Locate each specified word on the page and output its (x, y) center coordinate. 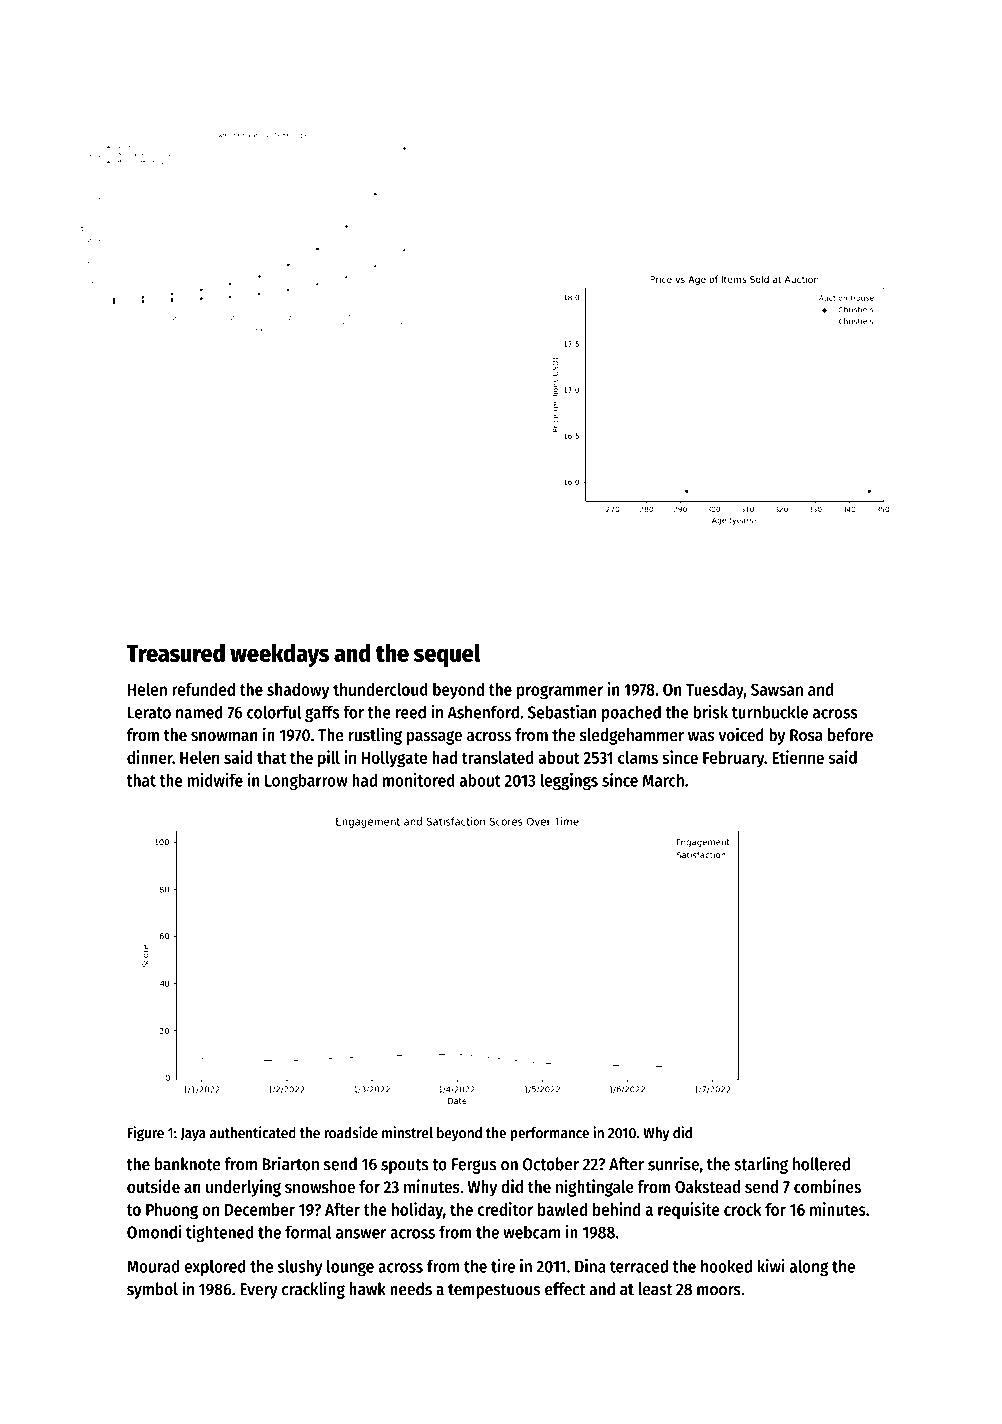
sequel (447, 655)
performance (550, 1134)
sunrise (673, 1163)
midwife (215, 780)
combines (827, 1186)
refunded (203, 689)
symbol (152, 1290)
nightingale (595, 1188)
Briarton (291, 1163)
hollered (821, 1164)
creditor (505, 1209)
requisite (689, 1211)
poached (631, 713)
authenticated (253, 1132)
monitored (419, 780)
